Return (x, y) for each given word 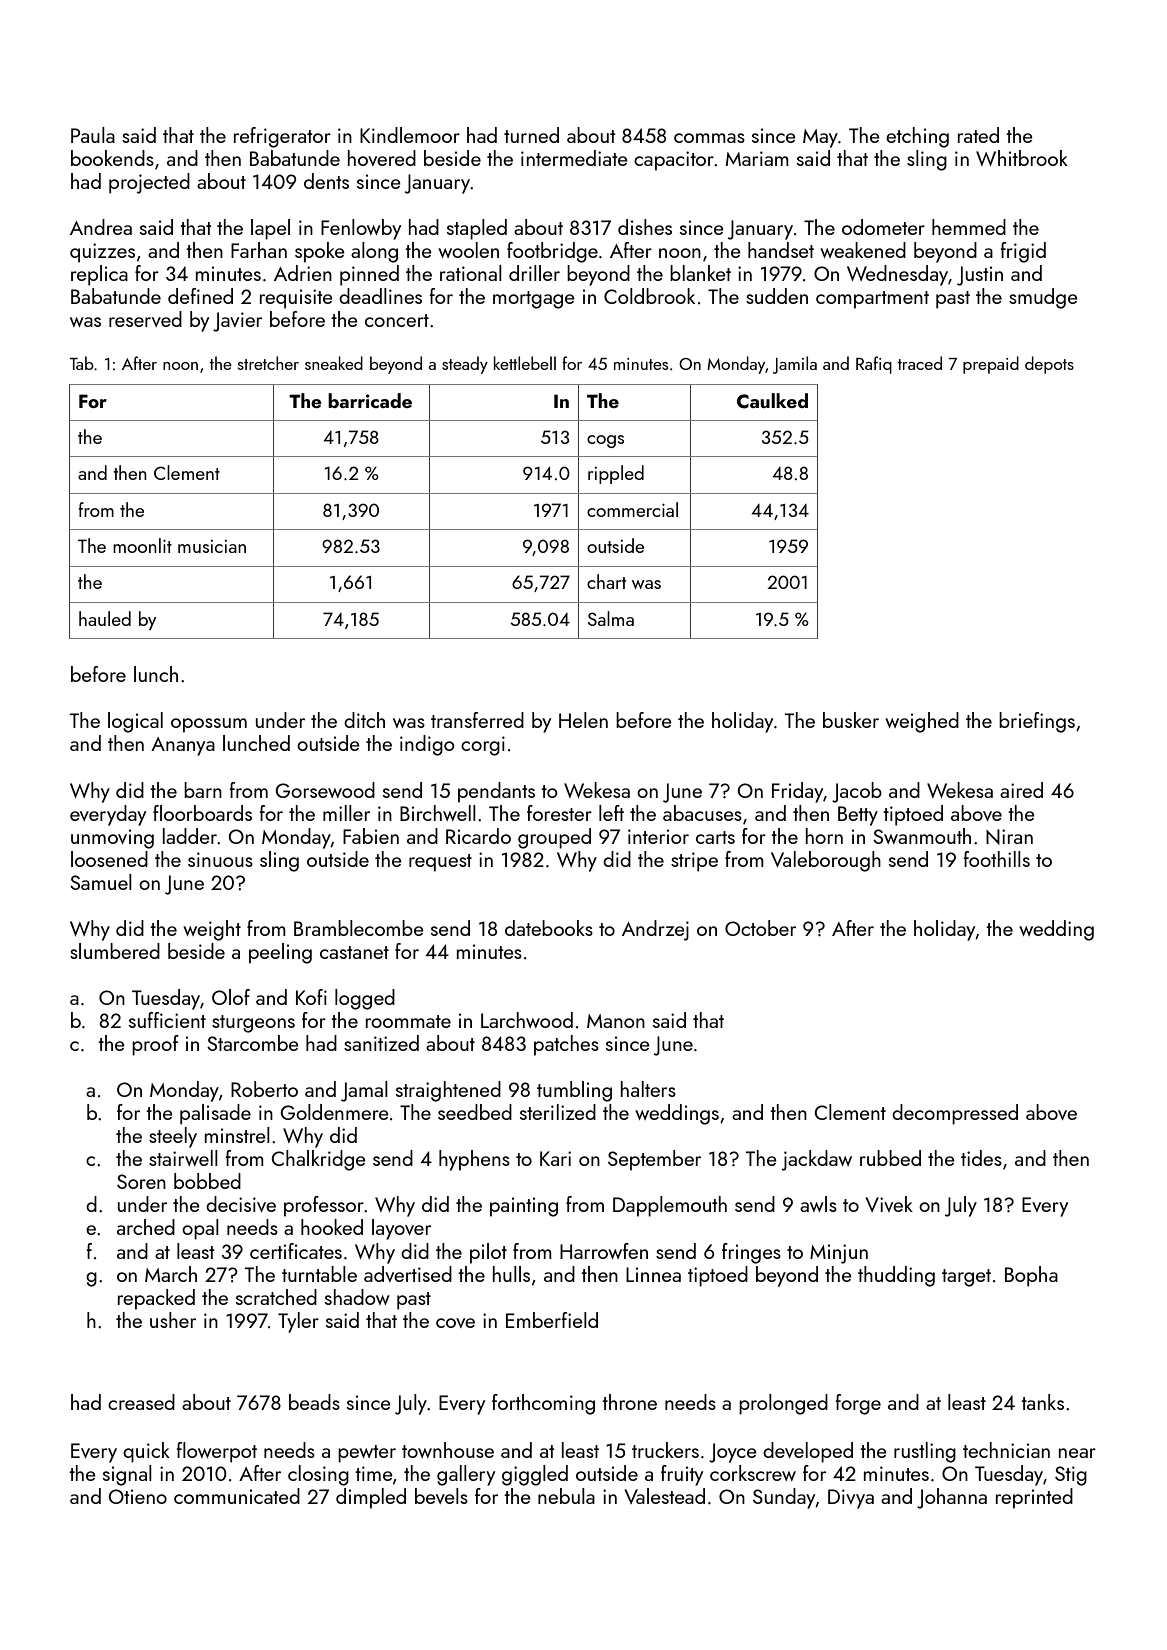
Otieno (137, 1496)
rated (978, 135)
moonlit (142, 545)
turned (531, 135)
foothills (996, 859)
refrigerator (282, 137)
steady (465, 365)
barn (203, 790)
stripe (694, 862)
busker (851, 720)
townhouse (448, 1450)
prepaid (991, 365)
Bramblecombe (359, 928)
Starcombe (253, 1043)
